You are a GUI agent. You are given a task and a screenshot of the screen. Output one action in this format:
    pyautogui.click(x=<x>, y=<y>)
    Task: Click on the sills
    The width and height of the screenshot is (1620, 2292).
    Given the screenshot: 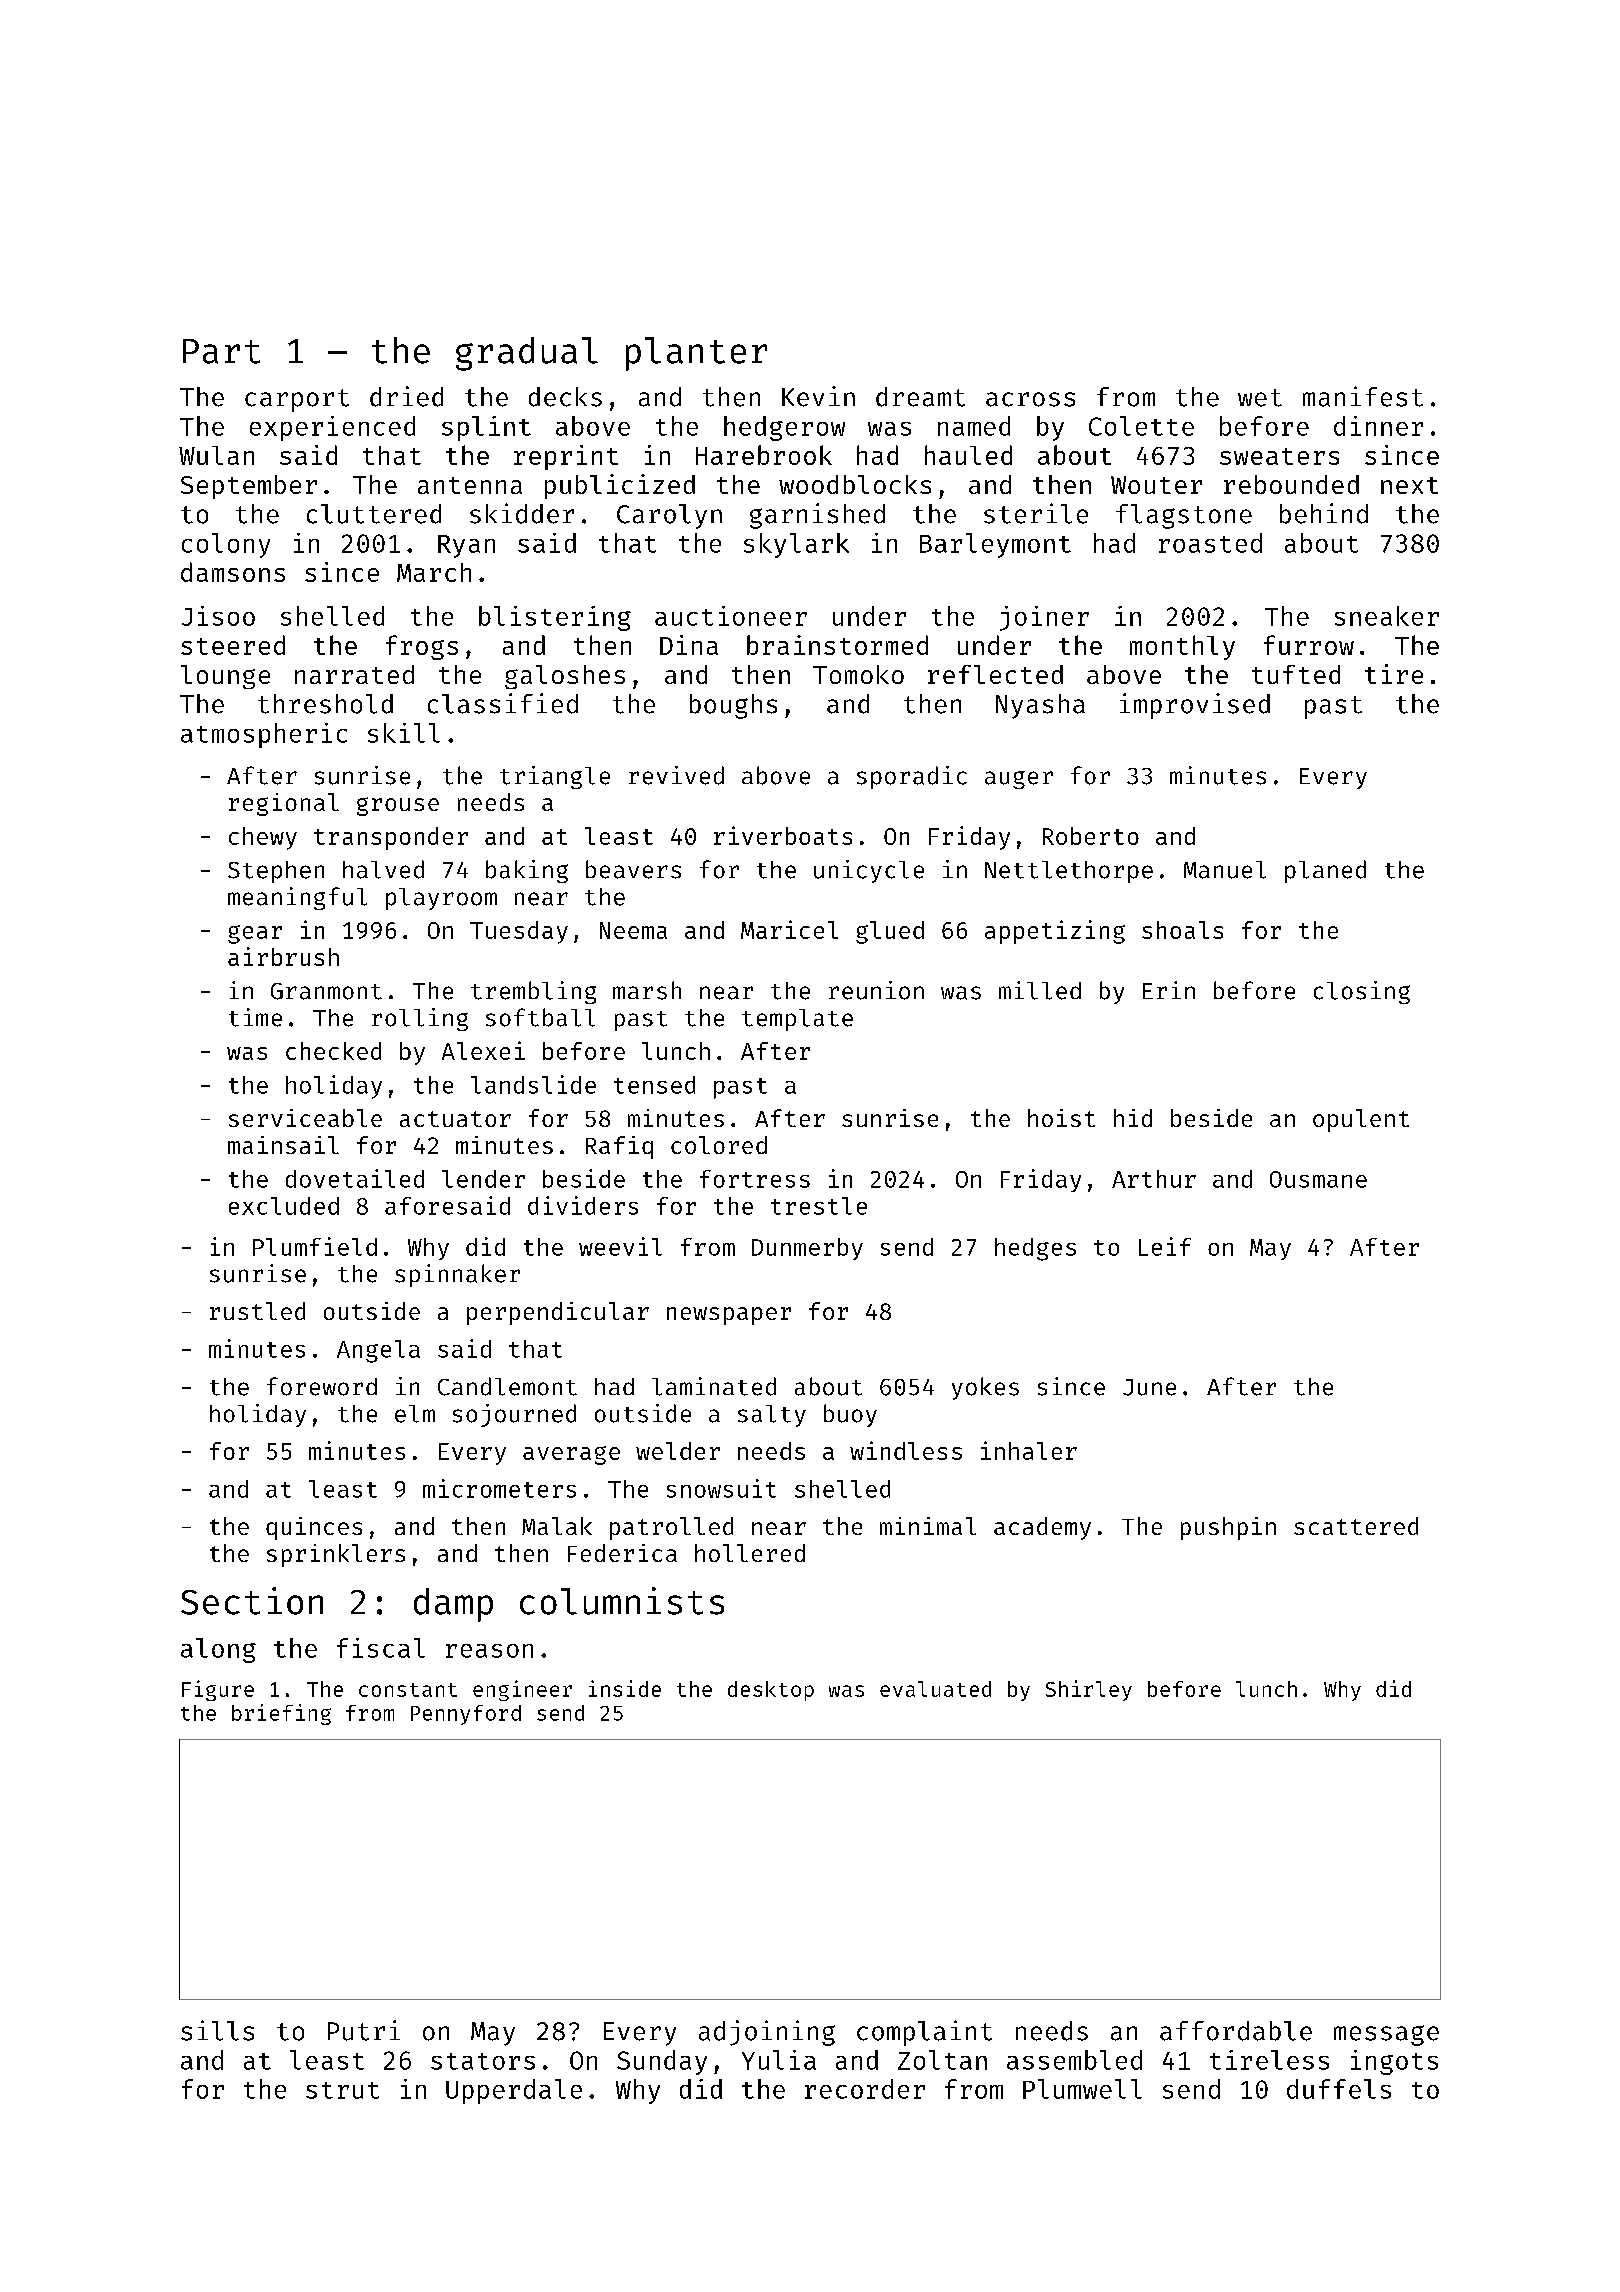 What is the action you would take?
    pyautogui.click(x=217, y=2030)
